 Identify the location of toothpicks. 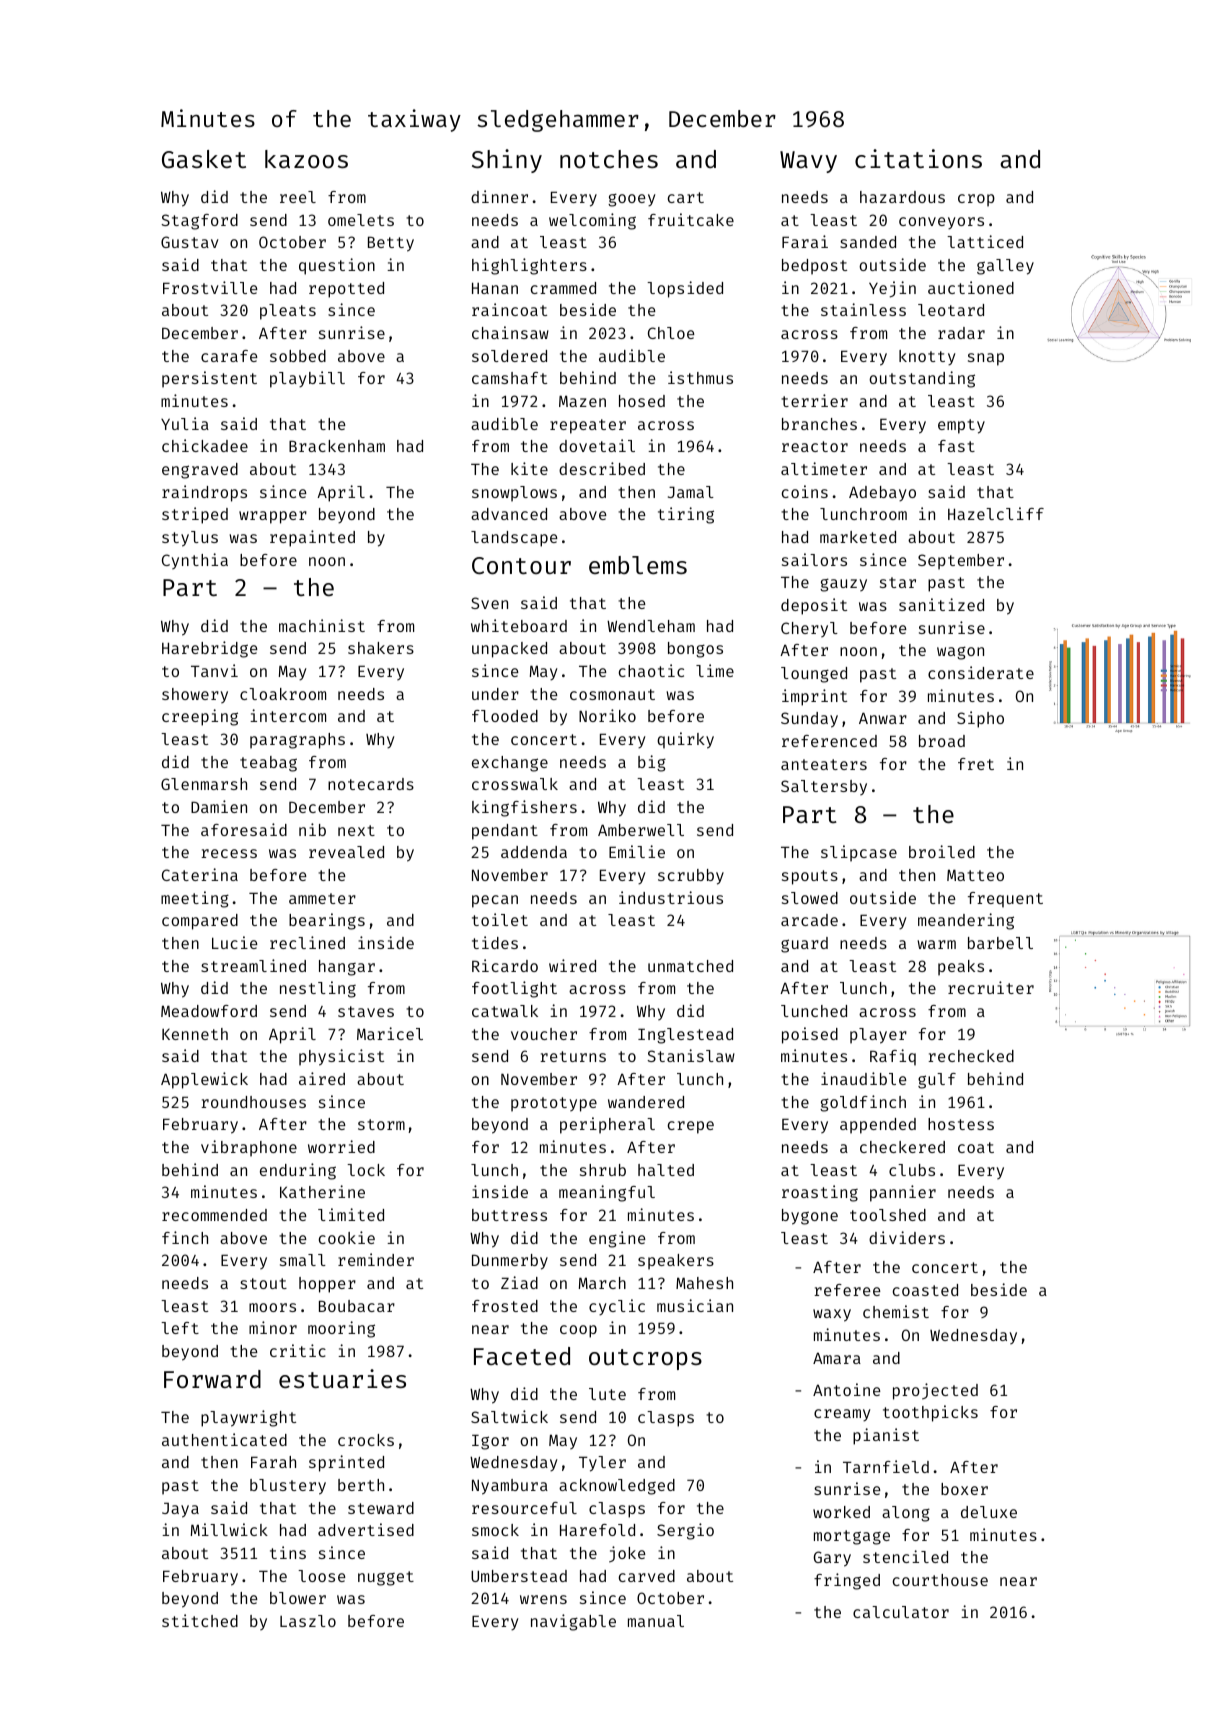
(930, 1413).
